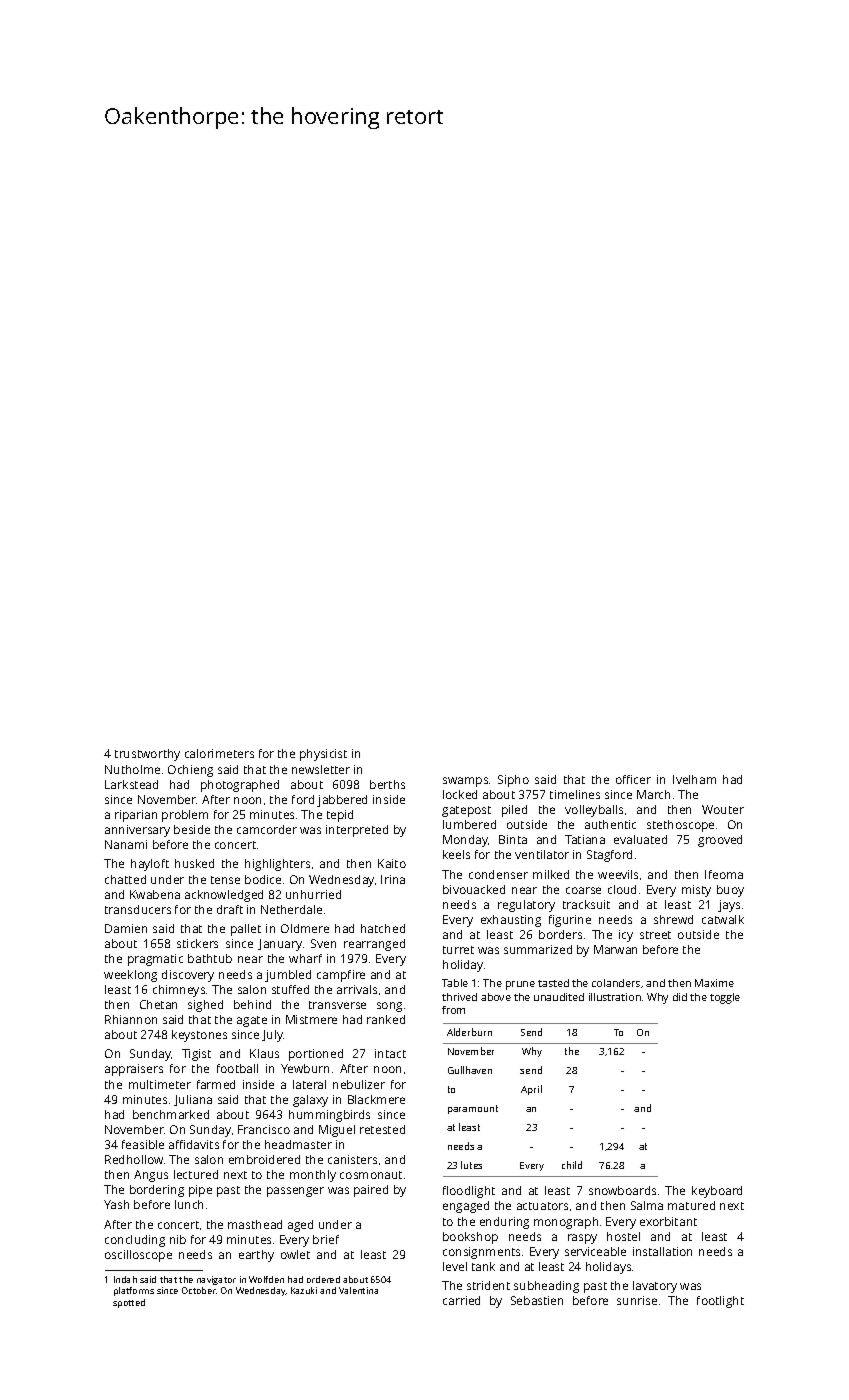 This page has height=1400, width=849. I want to click on Blackmere, so click(376, 1099).
